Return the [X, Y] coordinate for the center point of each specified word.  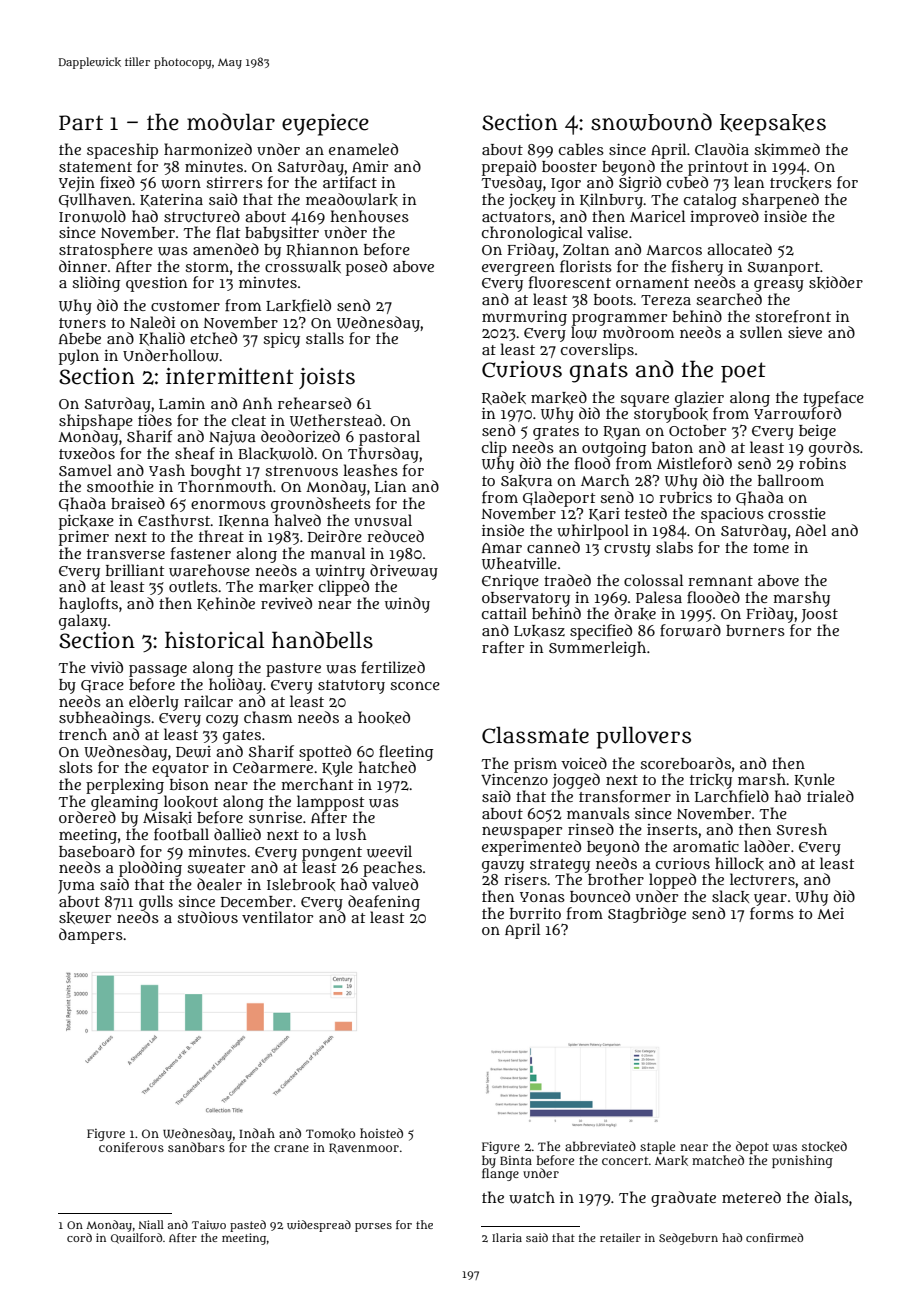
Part [81, 123]
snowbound [651, 122]
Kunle [815, 780]
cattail [504, 613]
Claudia [722, 149]
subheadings [105, 719]
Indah [257, 1133]
